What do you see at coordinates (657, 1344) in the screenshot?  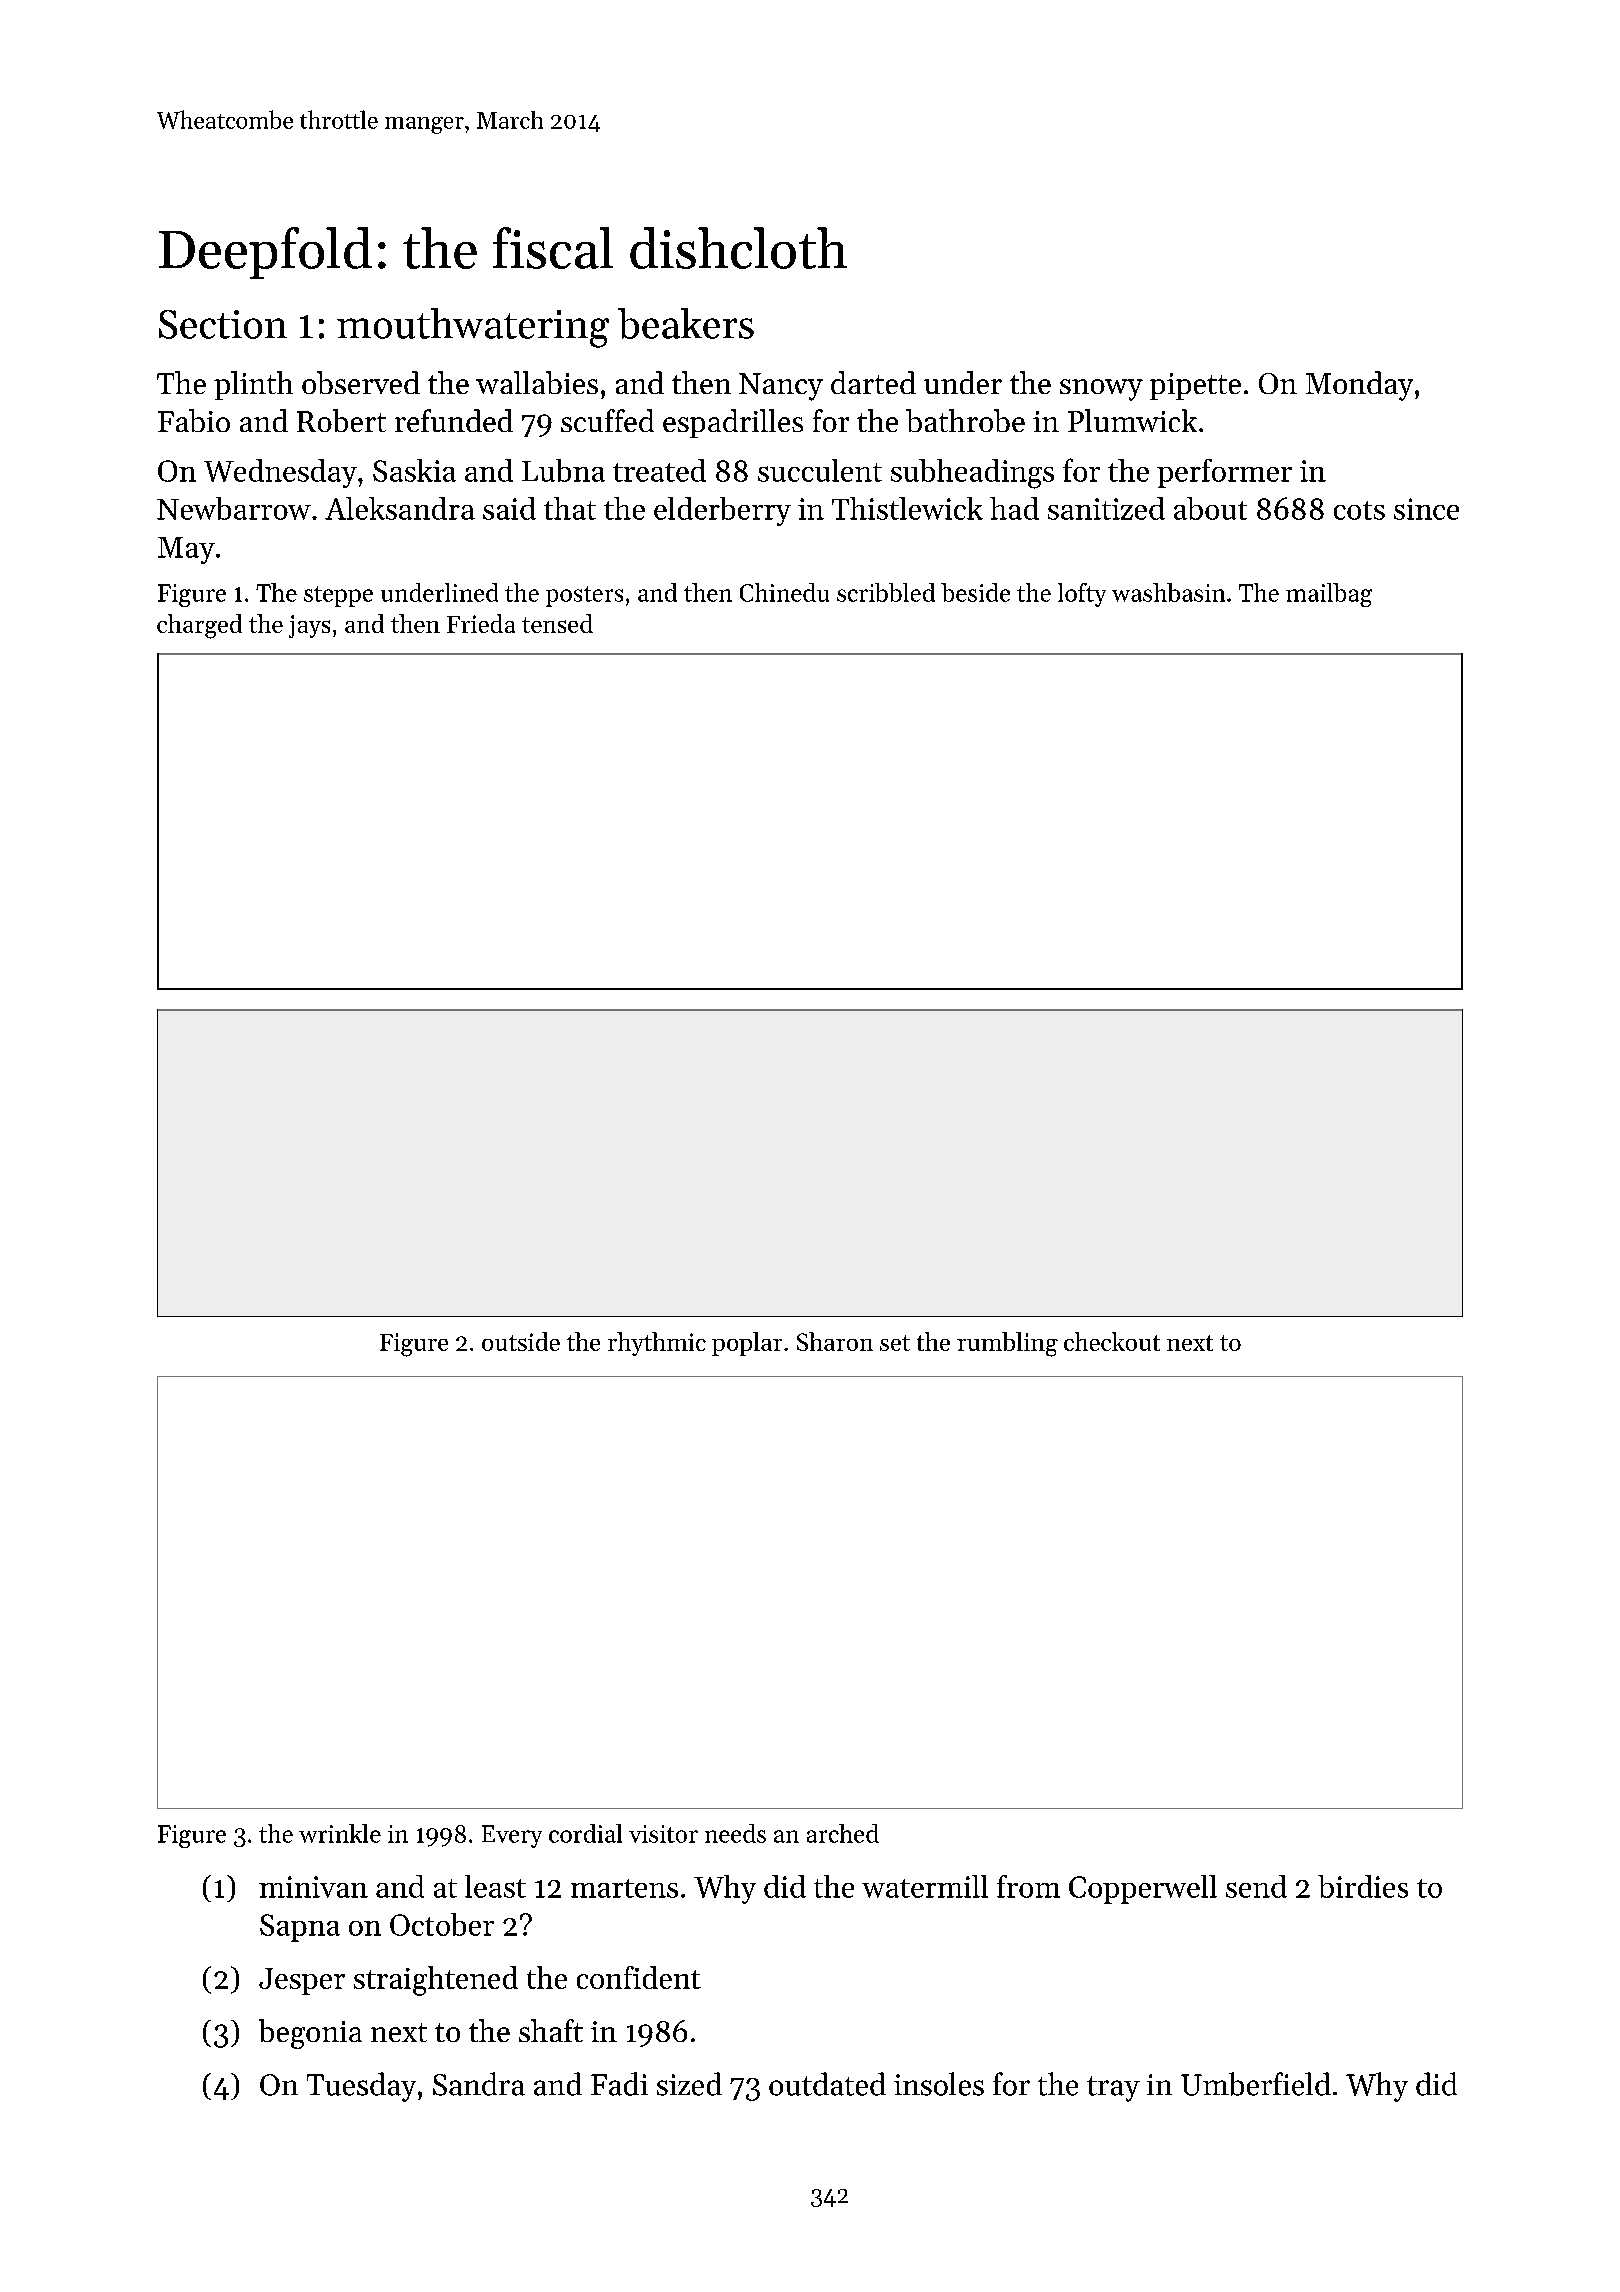 I see `rhythmic` at bounding box center [657, 1344].
